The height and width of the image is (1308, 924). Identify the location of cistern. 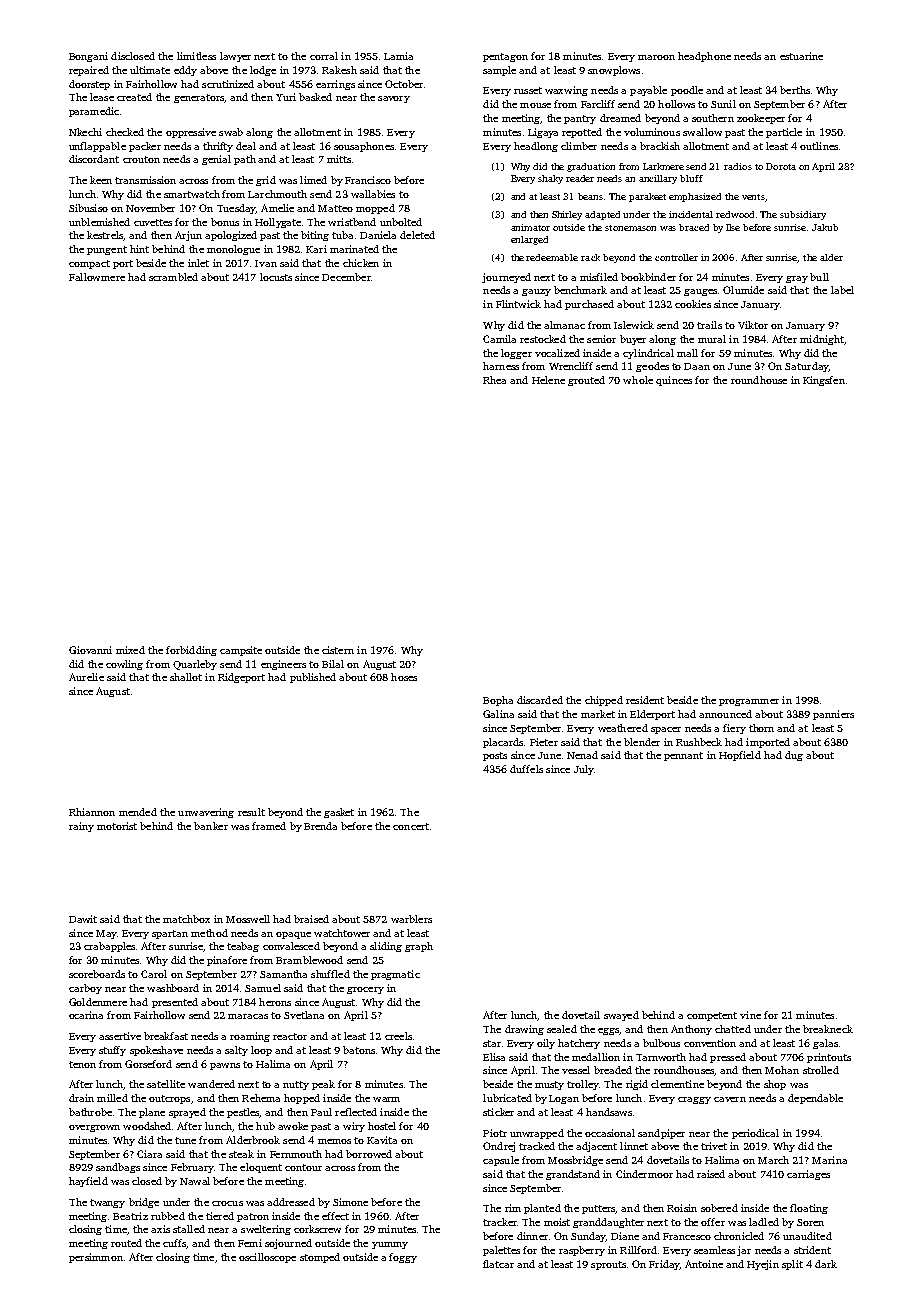
(338, 650).
